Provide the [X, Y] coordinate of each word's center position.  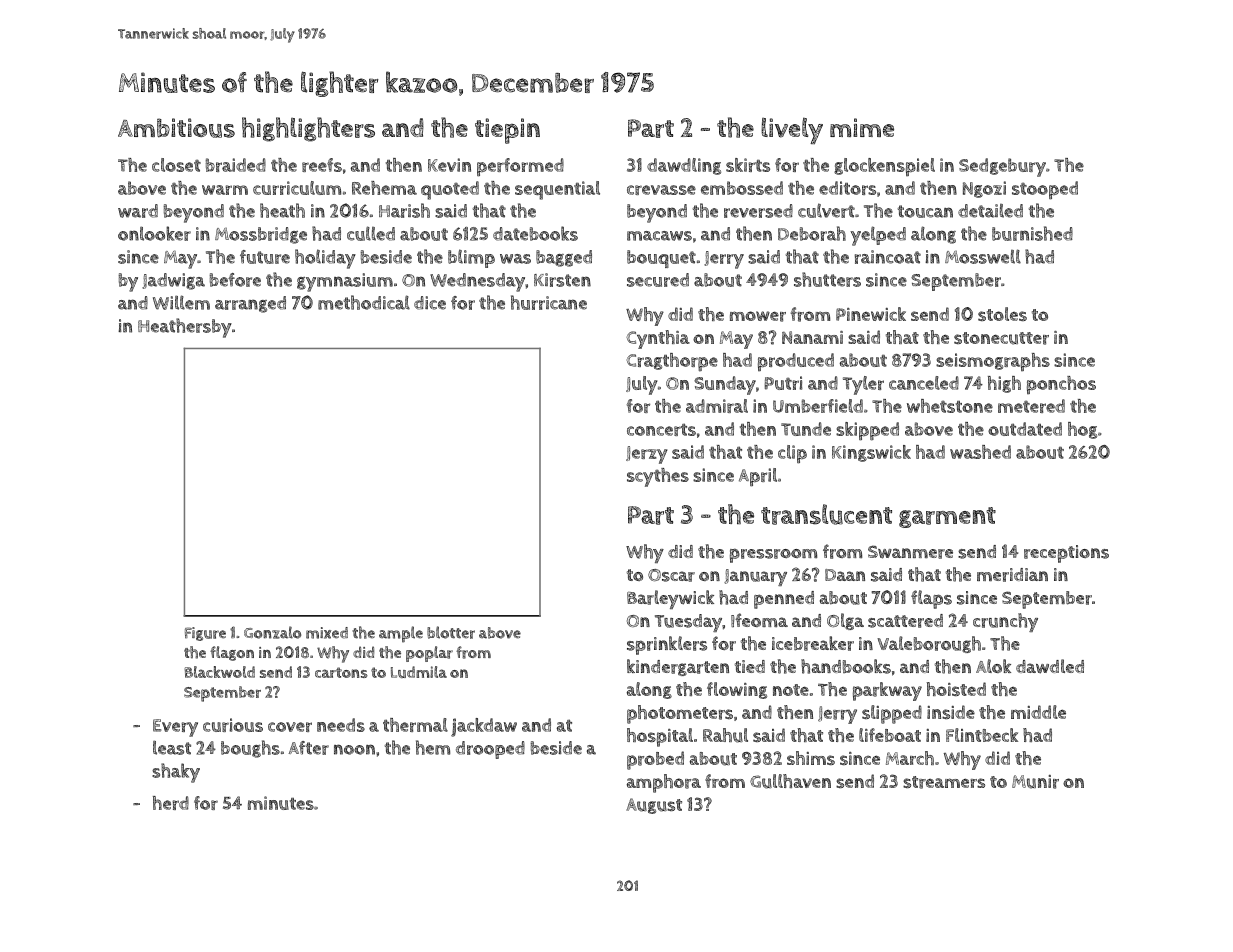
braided [236, 165]
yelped [878, 236]
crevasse [661, 190]
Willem [181, 302]
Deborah [812, 233]
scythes [658, 477]
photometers [680, 714]
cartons [341, 672]
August [654, 806]
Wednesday [477, 282]
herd [171, 803]
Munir [1035, 782]
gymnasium [345, 282]
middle [1038, 712]
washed [980, 452]
